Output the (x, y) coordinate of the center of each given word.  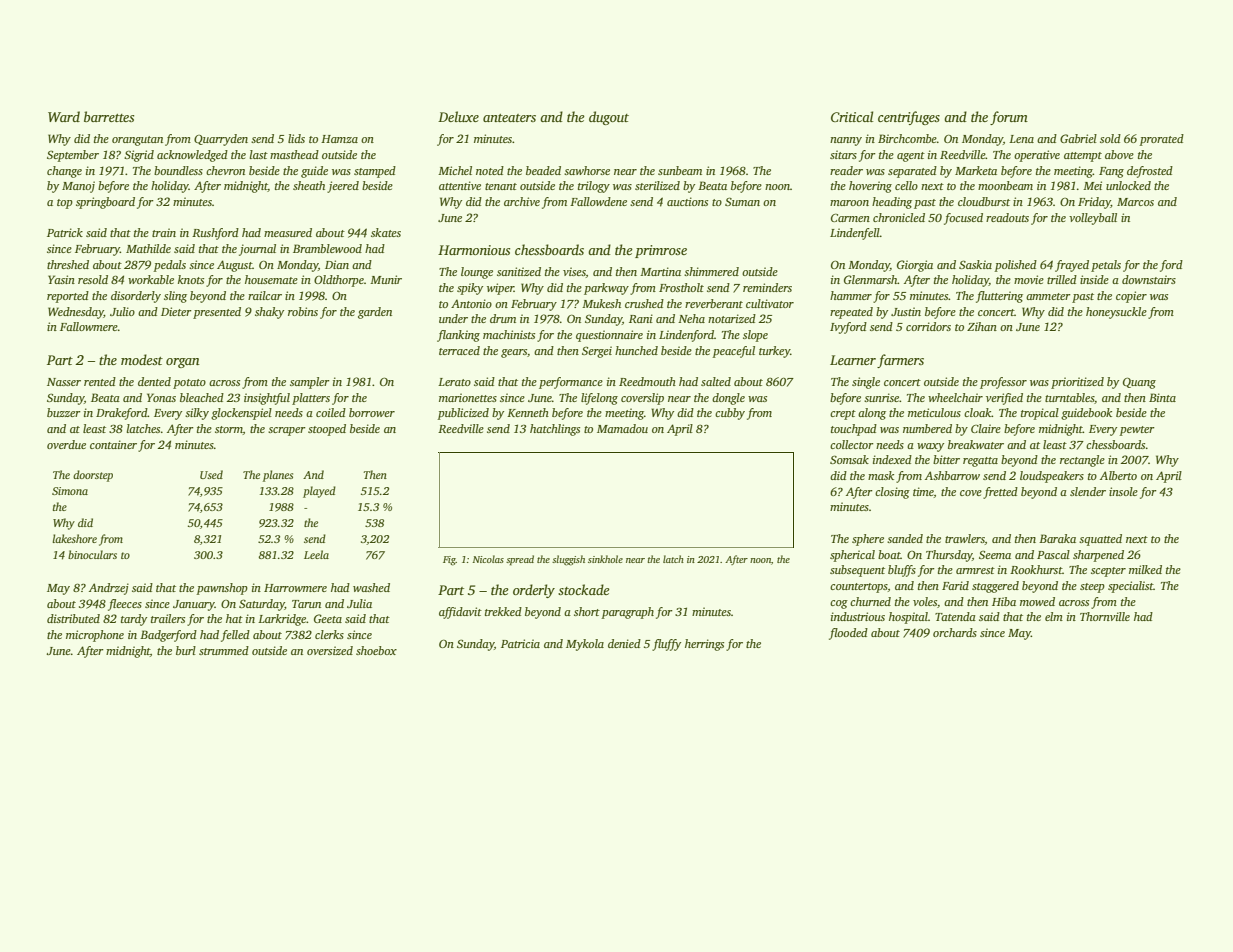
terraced (459, 350)
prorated (1161, 140)
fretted (1000, 493)
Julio (122, 311)
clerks (329, 634)
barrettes (109, 116)
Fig (449, 561)
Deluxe (458, 116)
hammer (851, 295)
